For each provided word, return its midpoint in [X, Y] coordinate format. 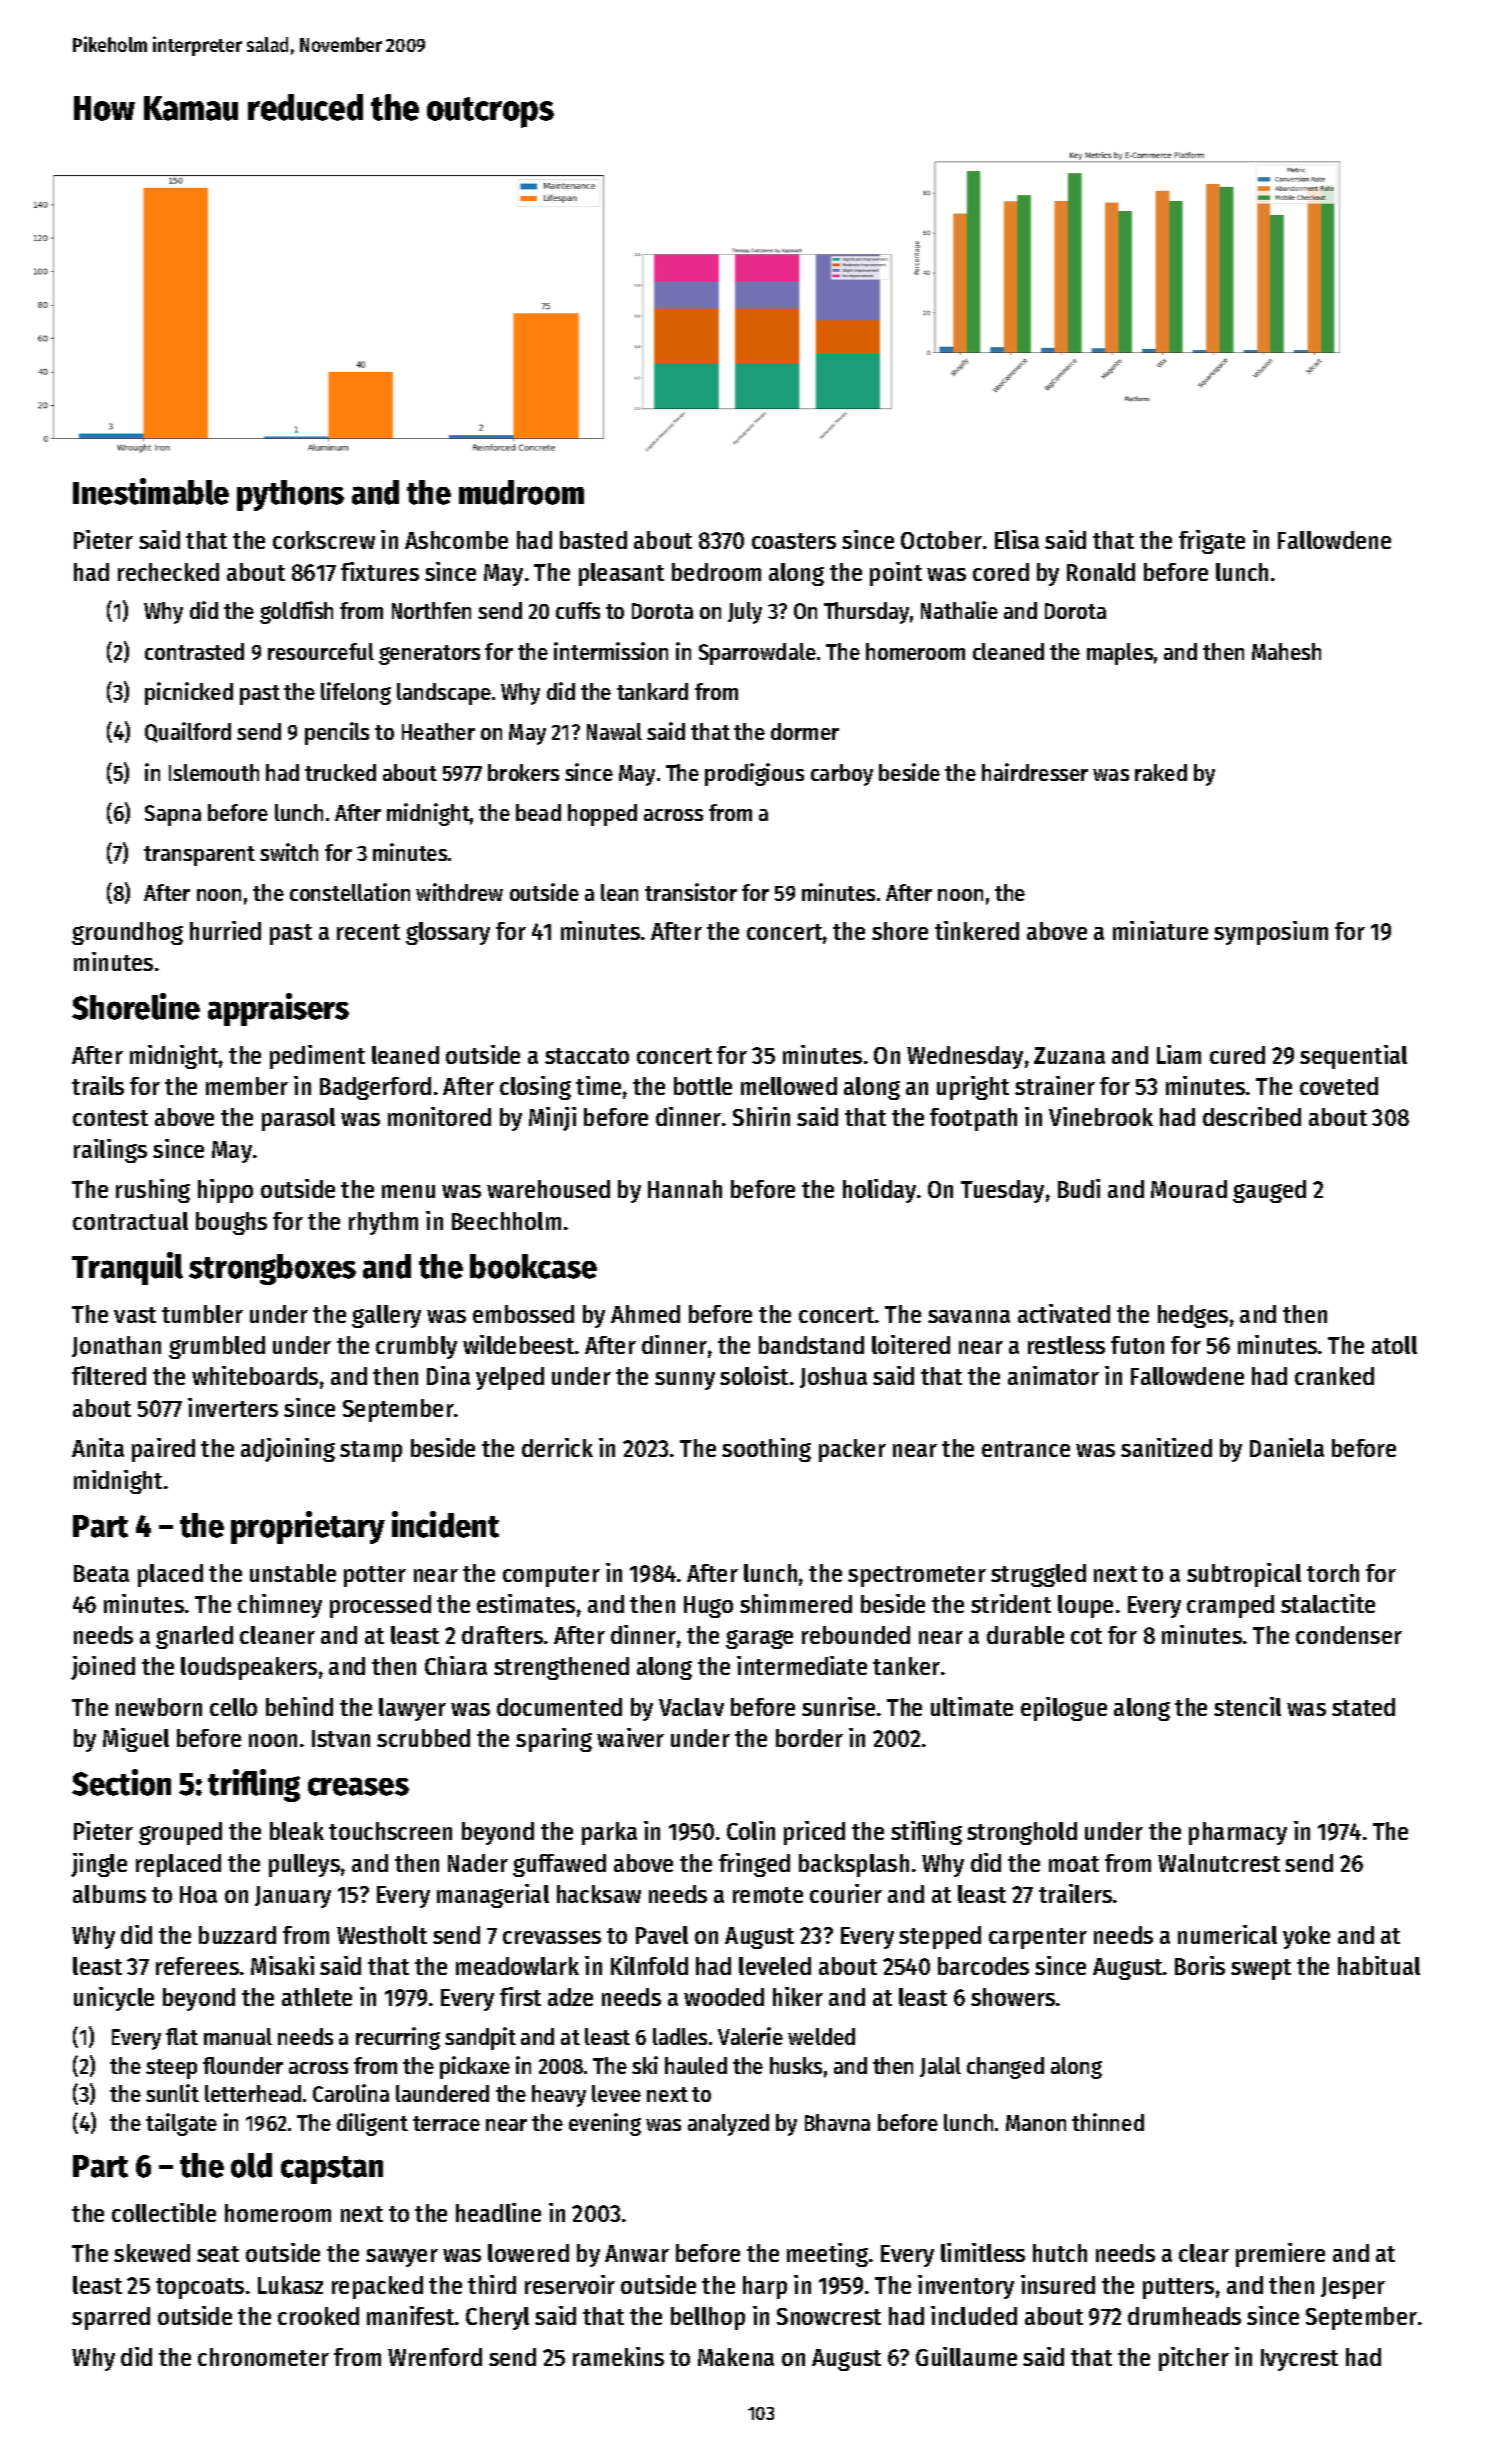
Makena [736, 2357]
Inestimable [151, 491]
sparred [111, 2318]
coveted [1339, 1086]
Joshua [833, 1377]
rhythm [383, 1223]
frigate [1212, 542]
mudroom [521, 492]
